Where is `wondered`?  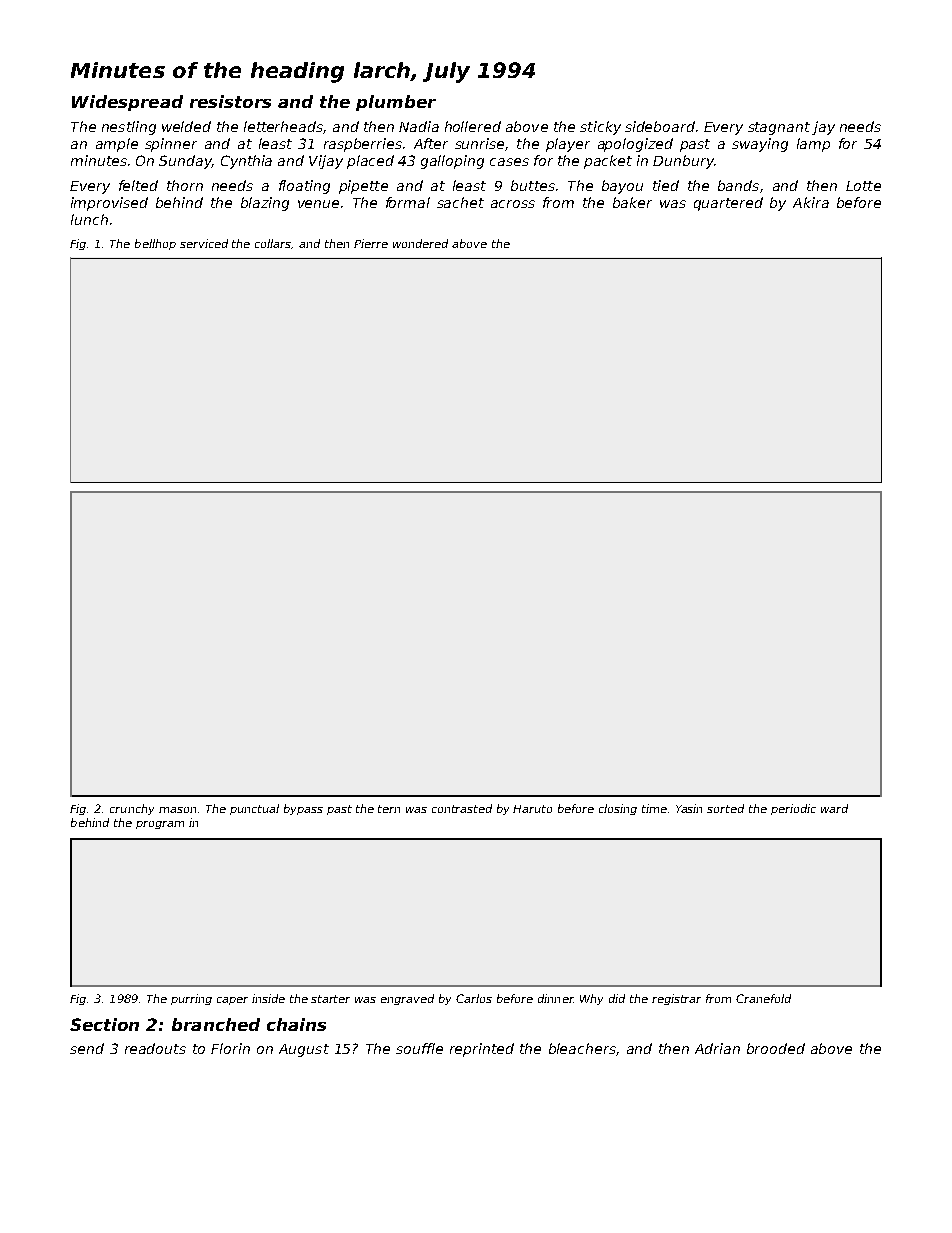 wondered is located at coordinates (420, 243).
